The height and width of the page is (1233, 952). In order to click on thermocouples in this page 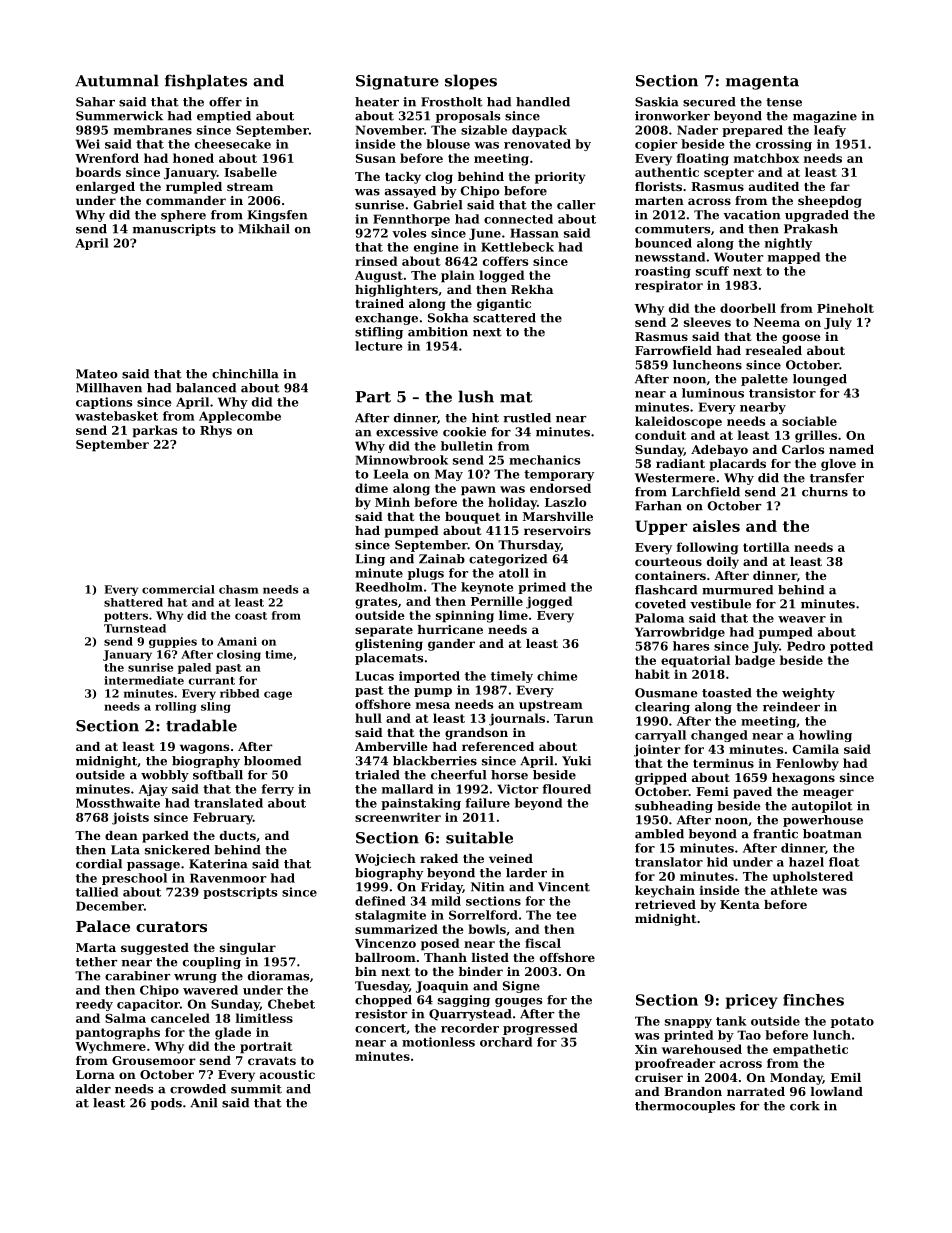, I will do `click(685, 1107)`.
